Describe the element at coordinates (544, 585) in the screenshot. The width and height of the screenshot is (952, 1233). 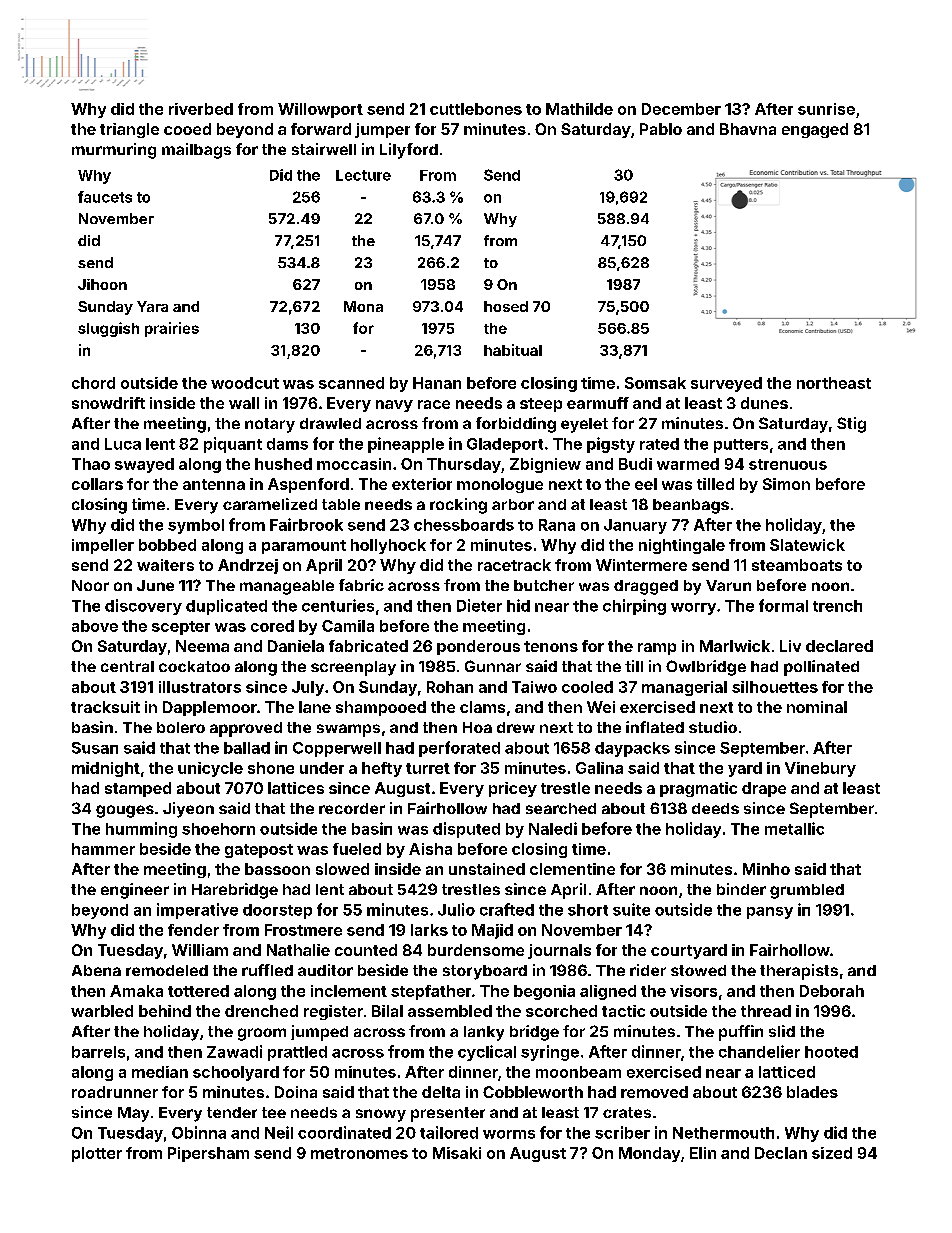
I see `butcher` at that location.
